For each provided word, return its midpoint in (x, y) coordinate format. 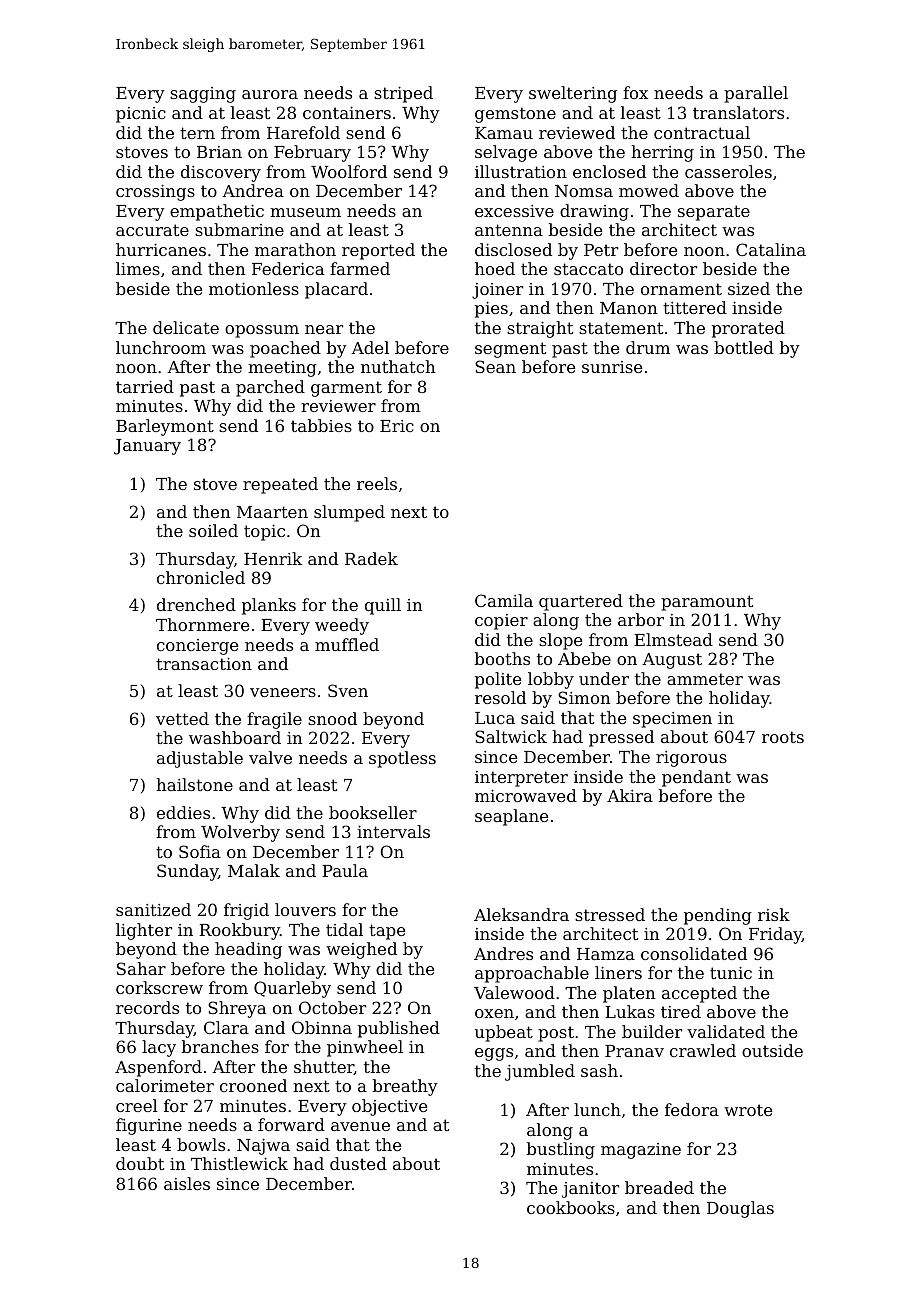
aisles (187, 1183)
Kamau (504, 133)
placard (336, 290)
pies (491, 310)
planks (269, 606)
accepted (699, 994)
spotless (402, 759)
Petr (601, 250)
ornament (681, 289)
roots (783, 737)
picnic (141, 115)
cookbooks (571, 1207)
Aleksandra (521, 914)
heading (248, 950)
